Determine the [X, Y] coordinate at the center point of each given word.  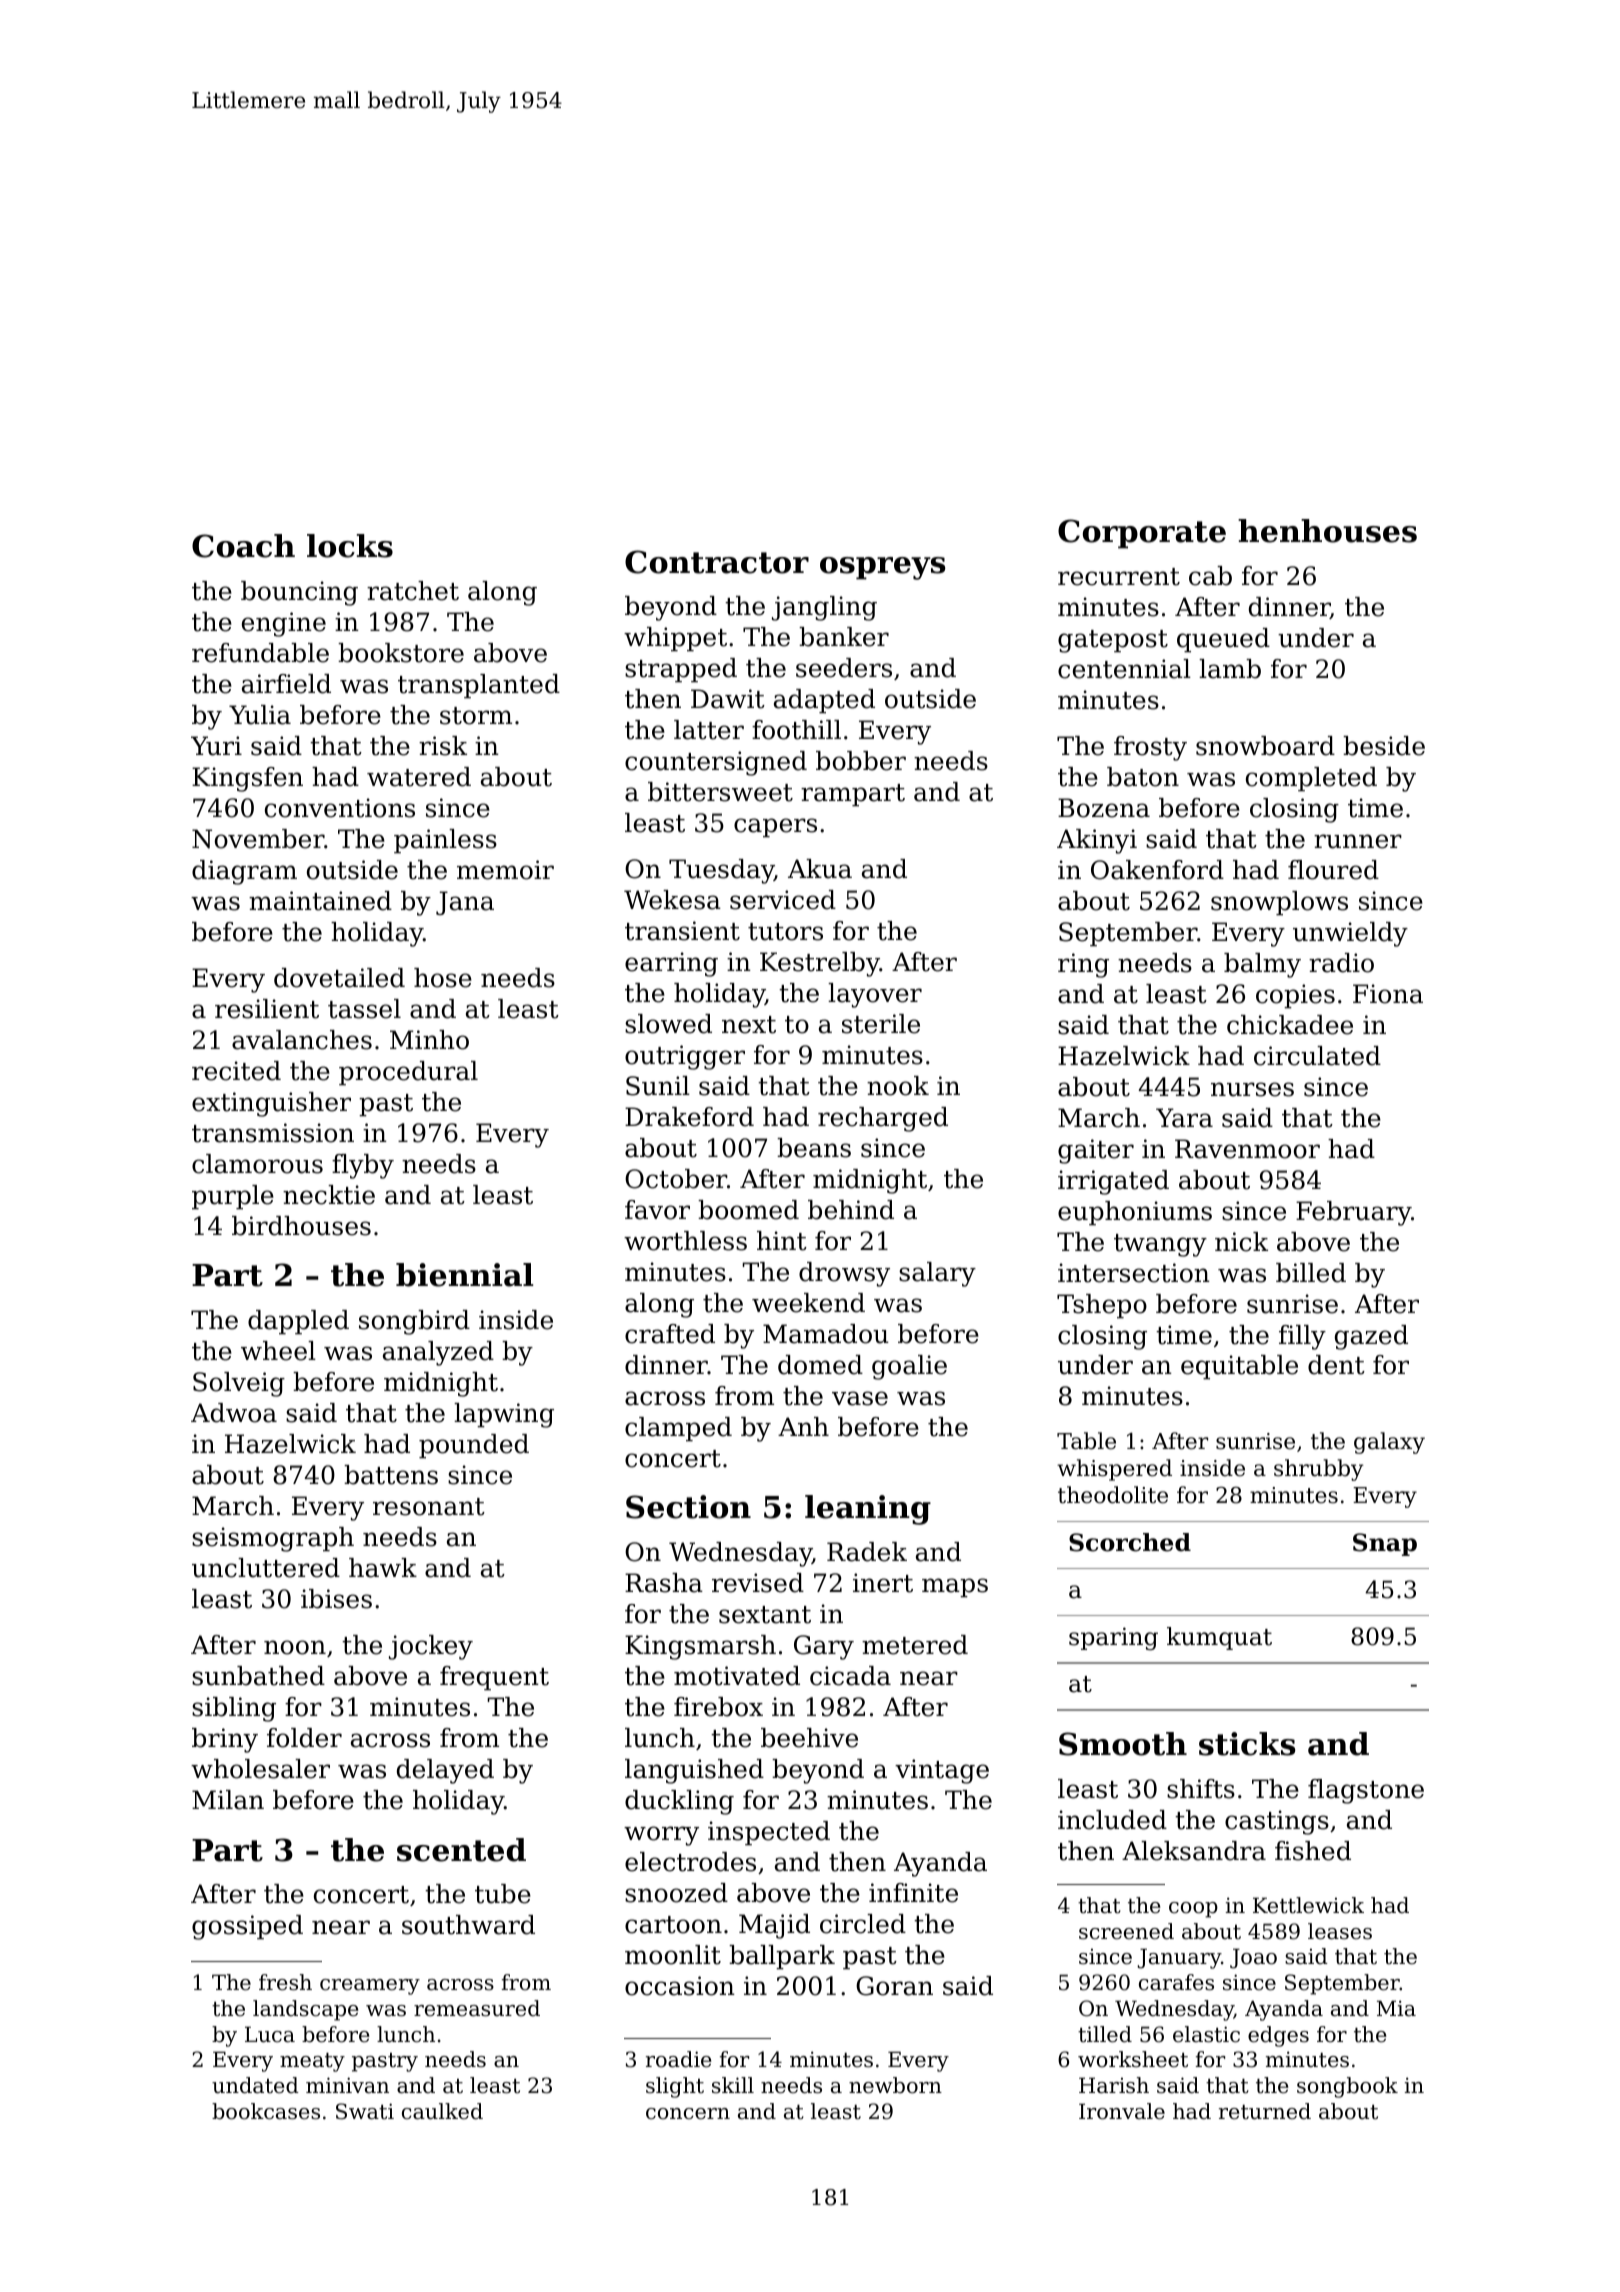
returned [1265, 2111]
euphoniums [1135, 1213]
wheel [278, 1351]
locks [350, 546]
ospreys [882, 568]
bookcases [266, 2111]
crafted [670, 1334]
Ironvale [1122, 2111]
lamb [1230, 669]
